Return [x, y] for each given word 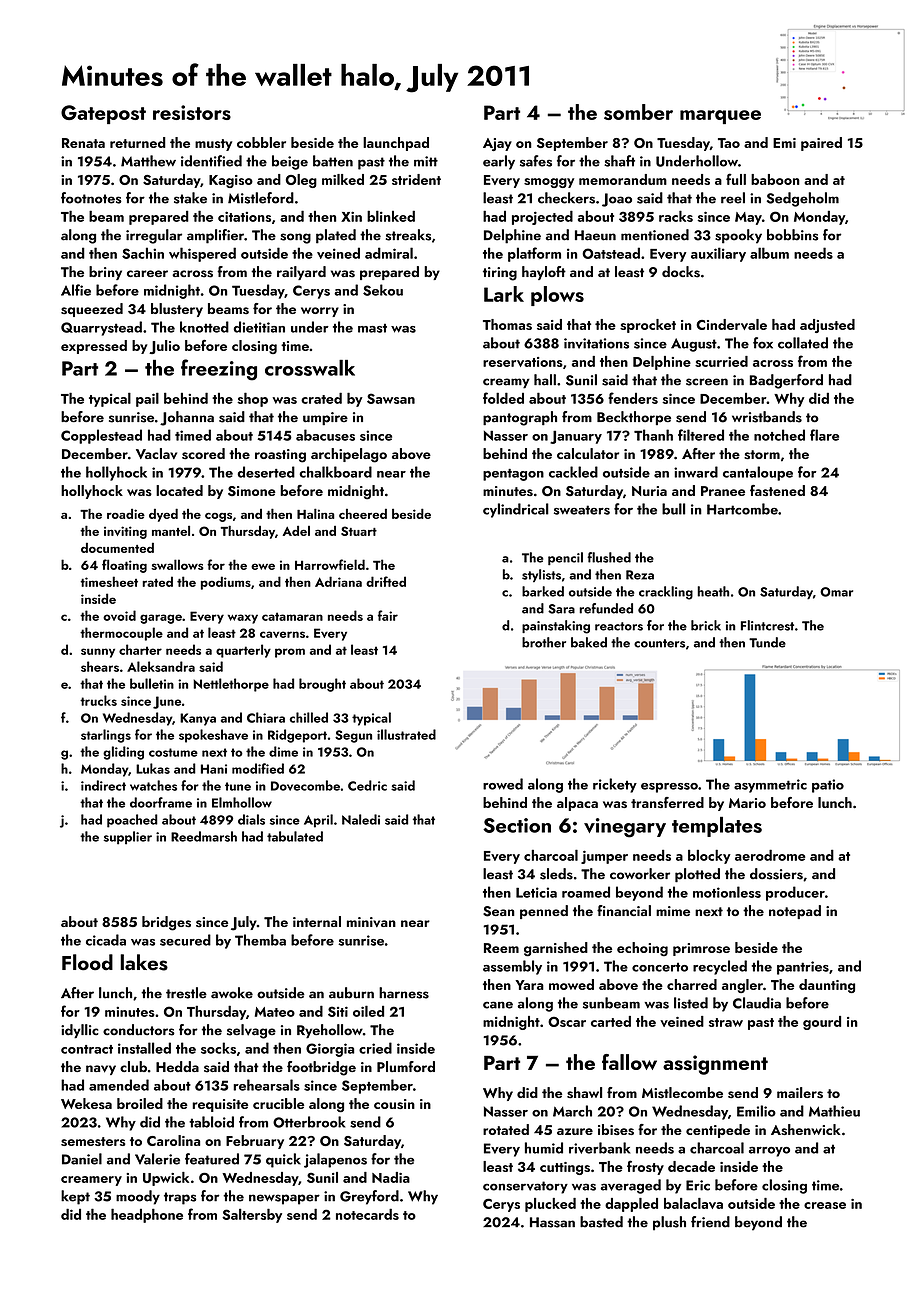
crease [825, 1205]
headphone [147, 1215]
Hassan [552, 1222]
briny [105, 273]
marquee [720, 117]
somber [638, 112]
